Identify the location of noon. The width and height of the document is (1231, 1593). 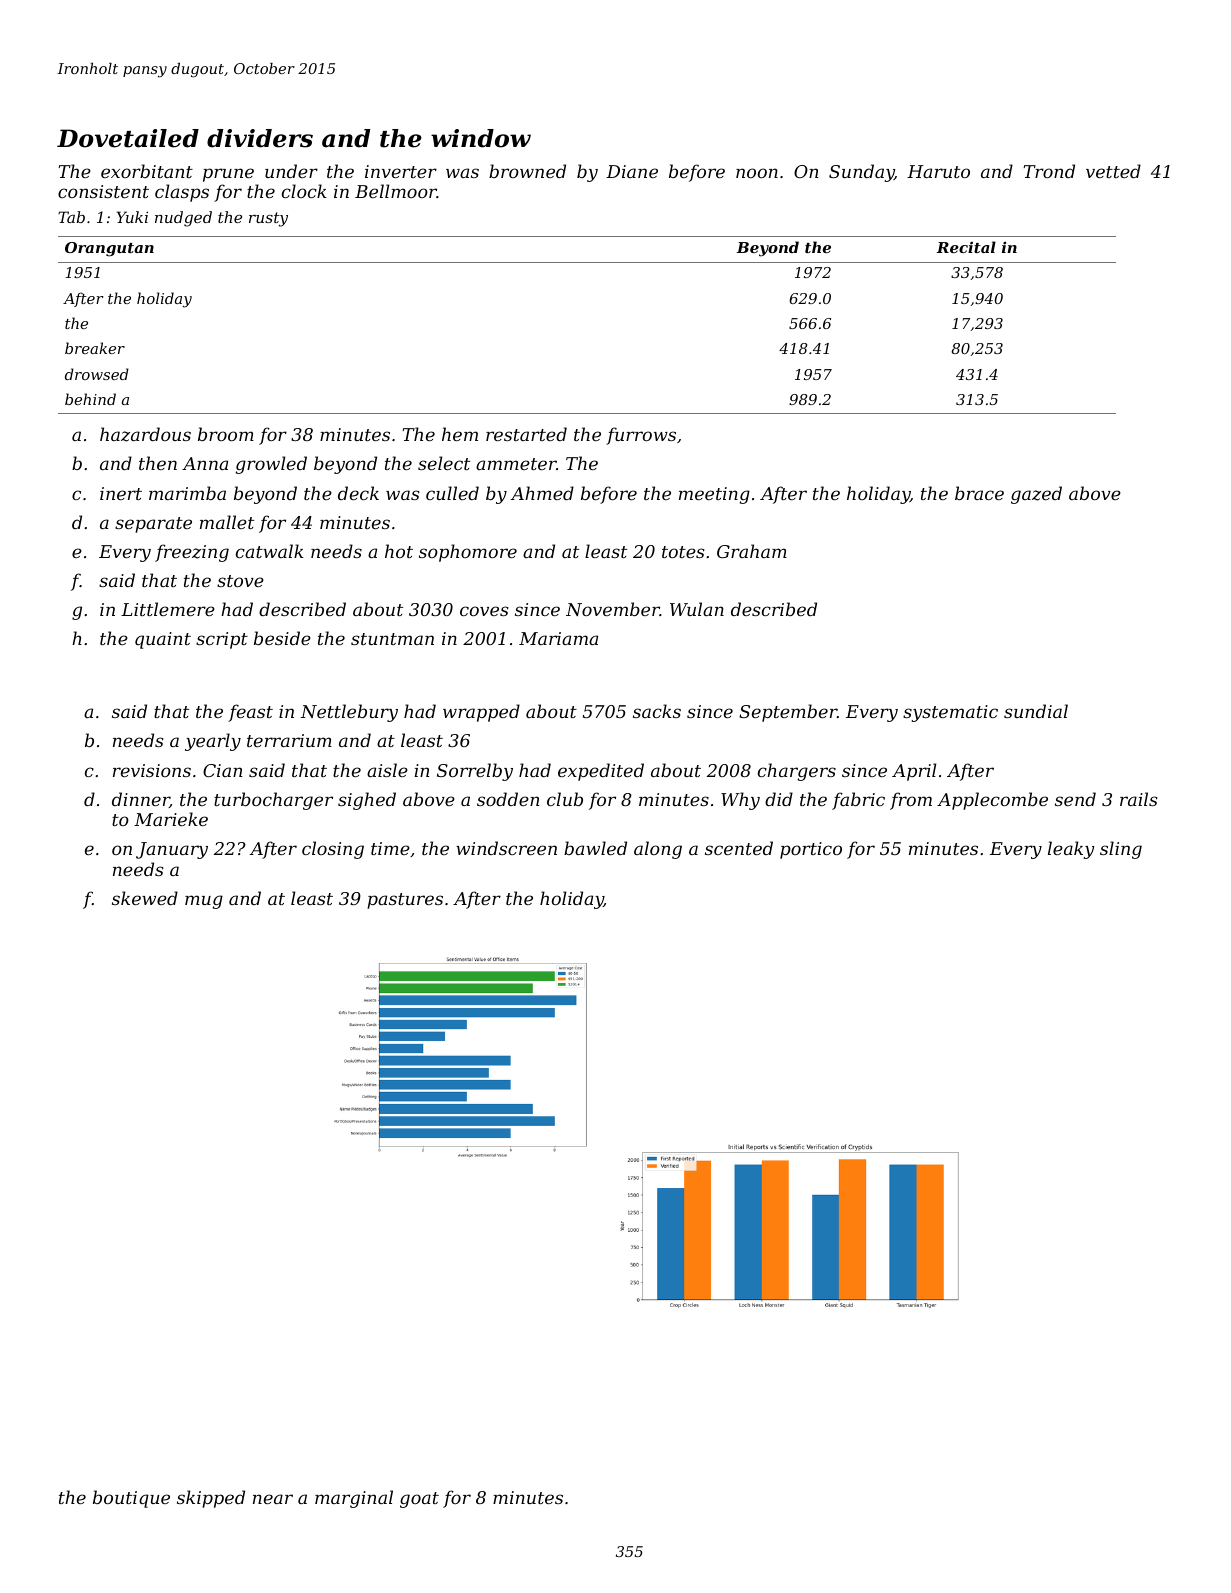
(757, 173).
